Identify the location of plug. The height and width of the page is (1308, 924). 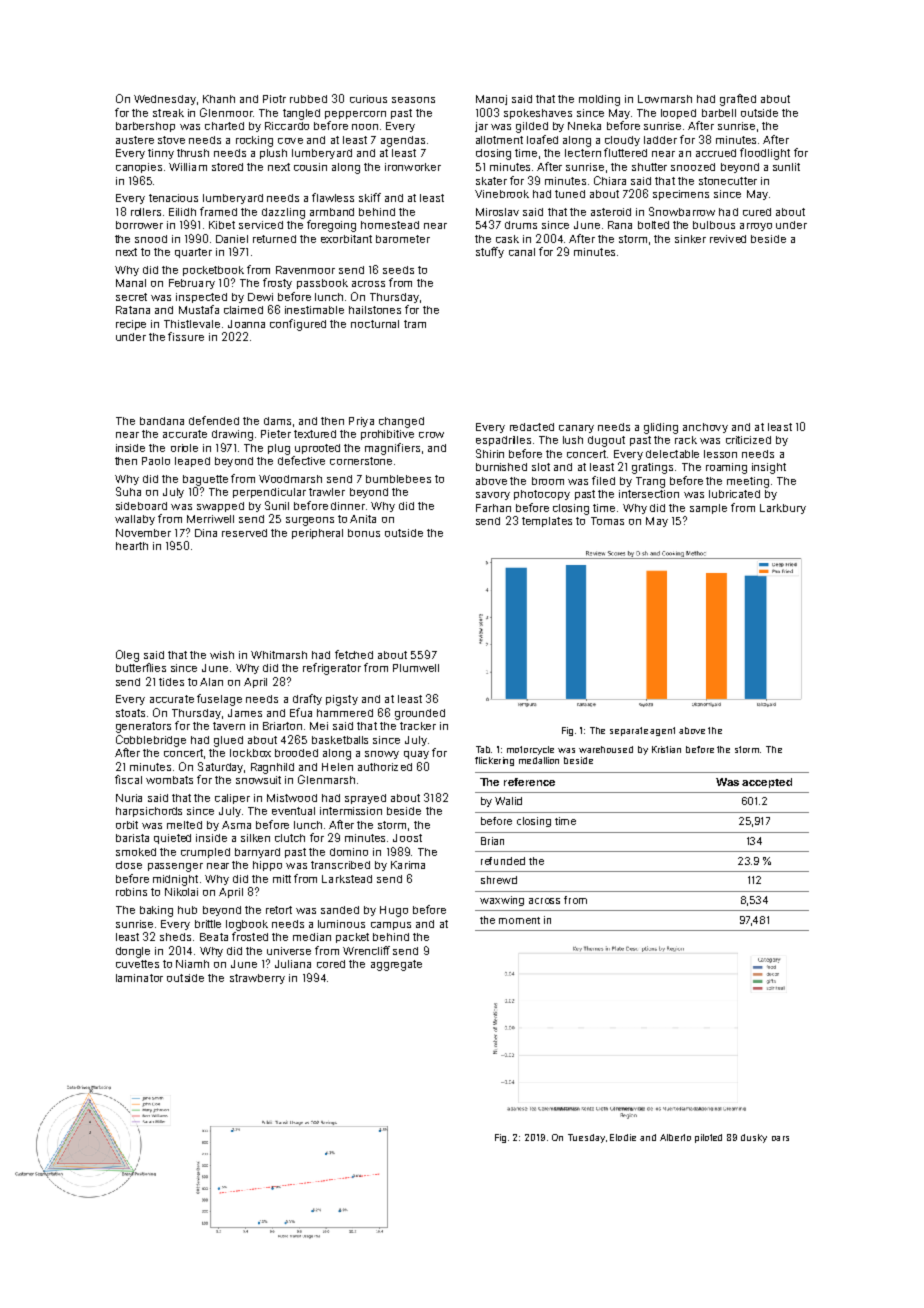
(279, 449).
